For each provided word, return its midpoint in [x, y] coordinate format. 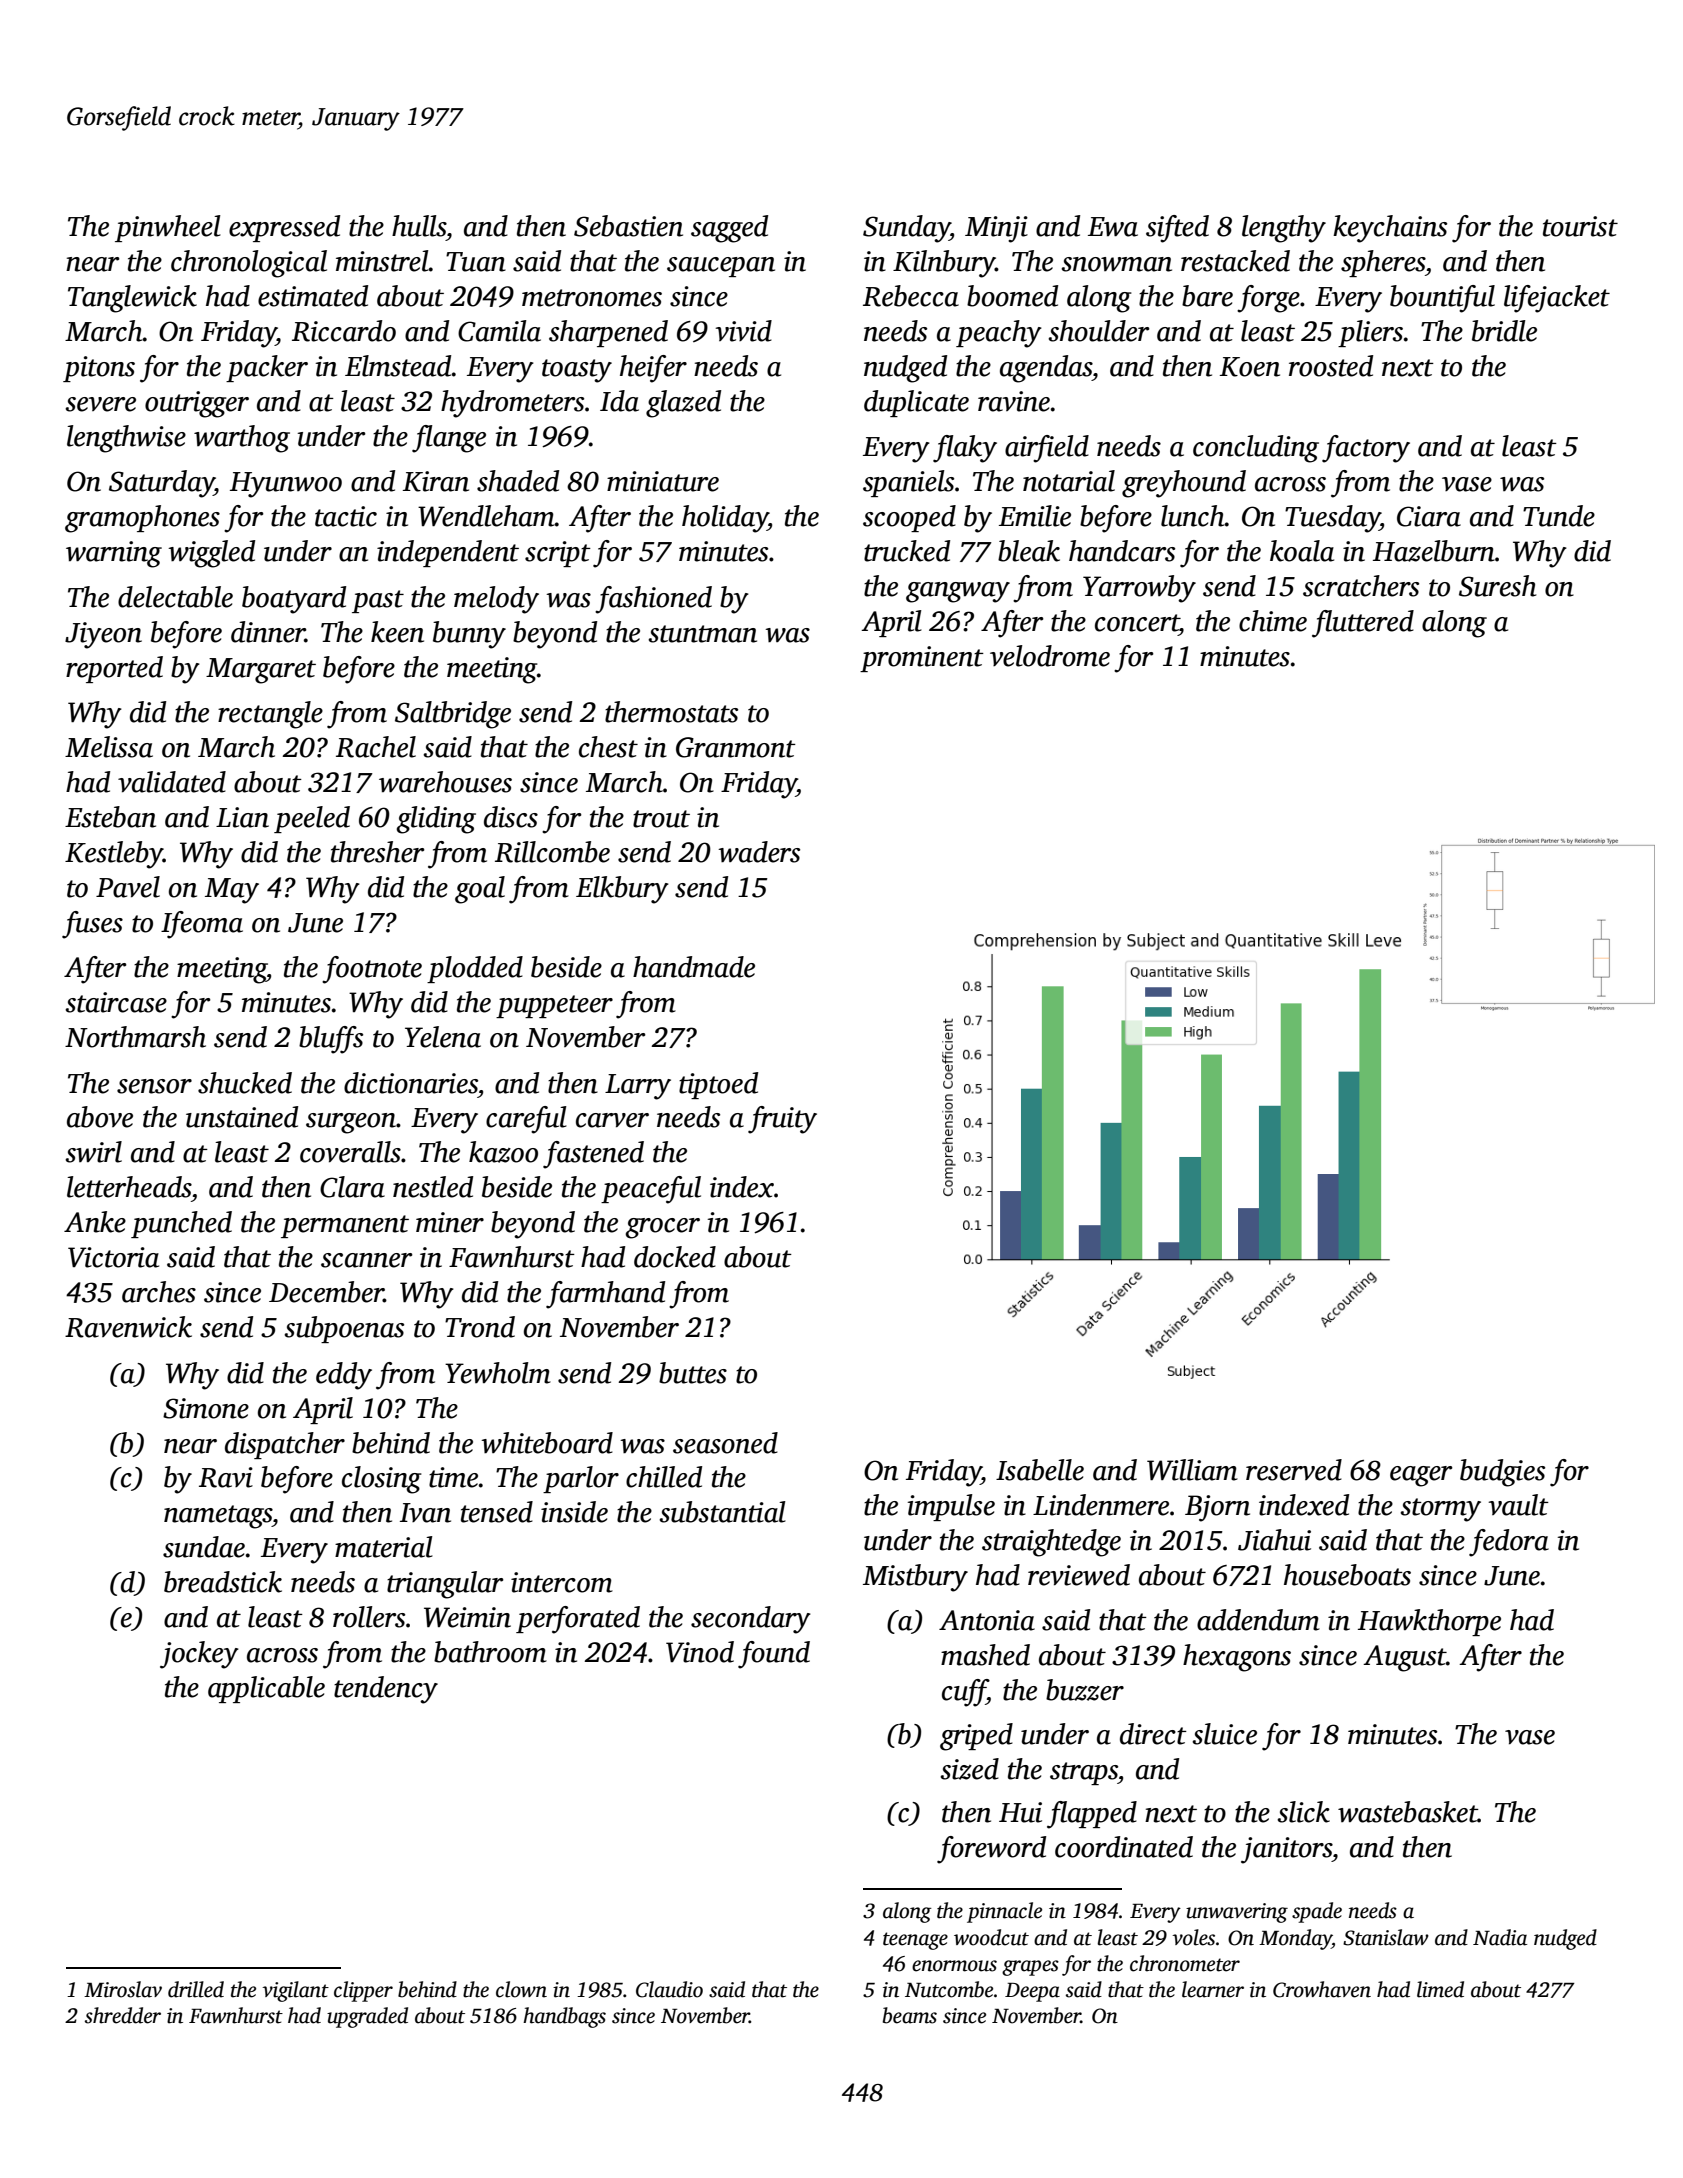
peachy [999, 334]
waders [759, 852]
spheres [1383, 263]
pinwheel [168, 228]
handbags [564, 2017]
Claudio [669, 1989]
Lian [242, 817]
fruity [782, 1120]
